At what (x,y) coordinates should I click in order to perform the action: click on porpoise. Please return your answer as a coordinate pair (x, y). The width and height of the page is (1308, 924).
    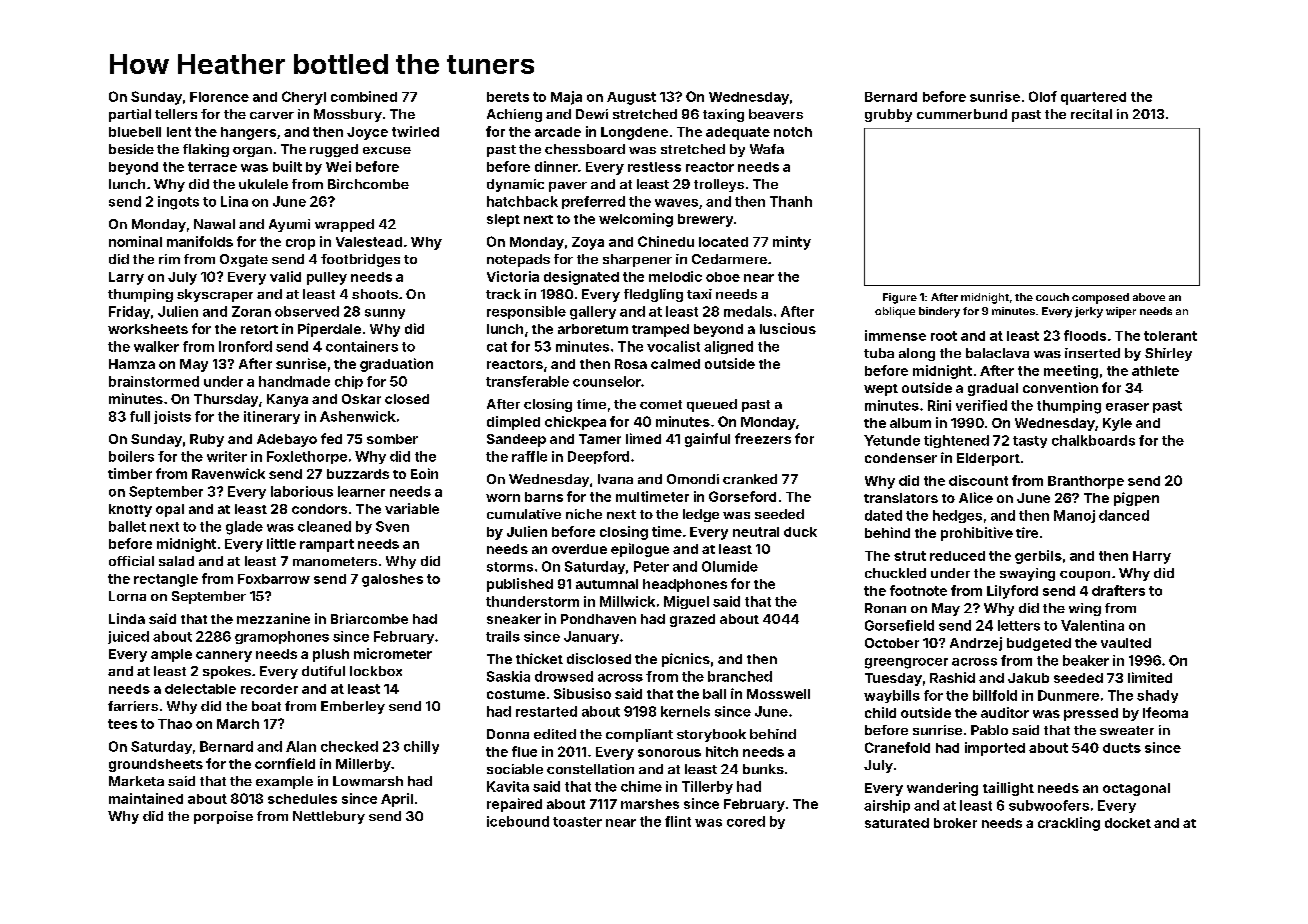
    Looking at the image, I should click on (223, 817).
